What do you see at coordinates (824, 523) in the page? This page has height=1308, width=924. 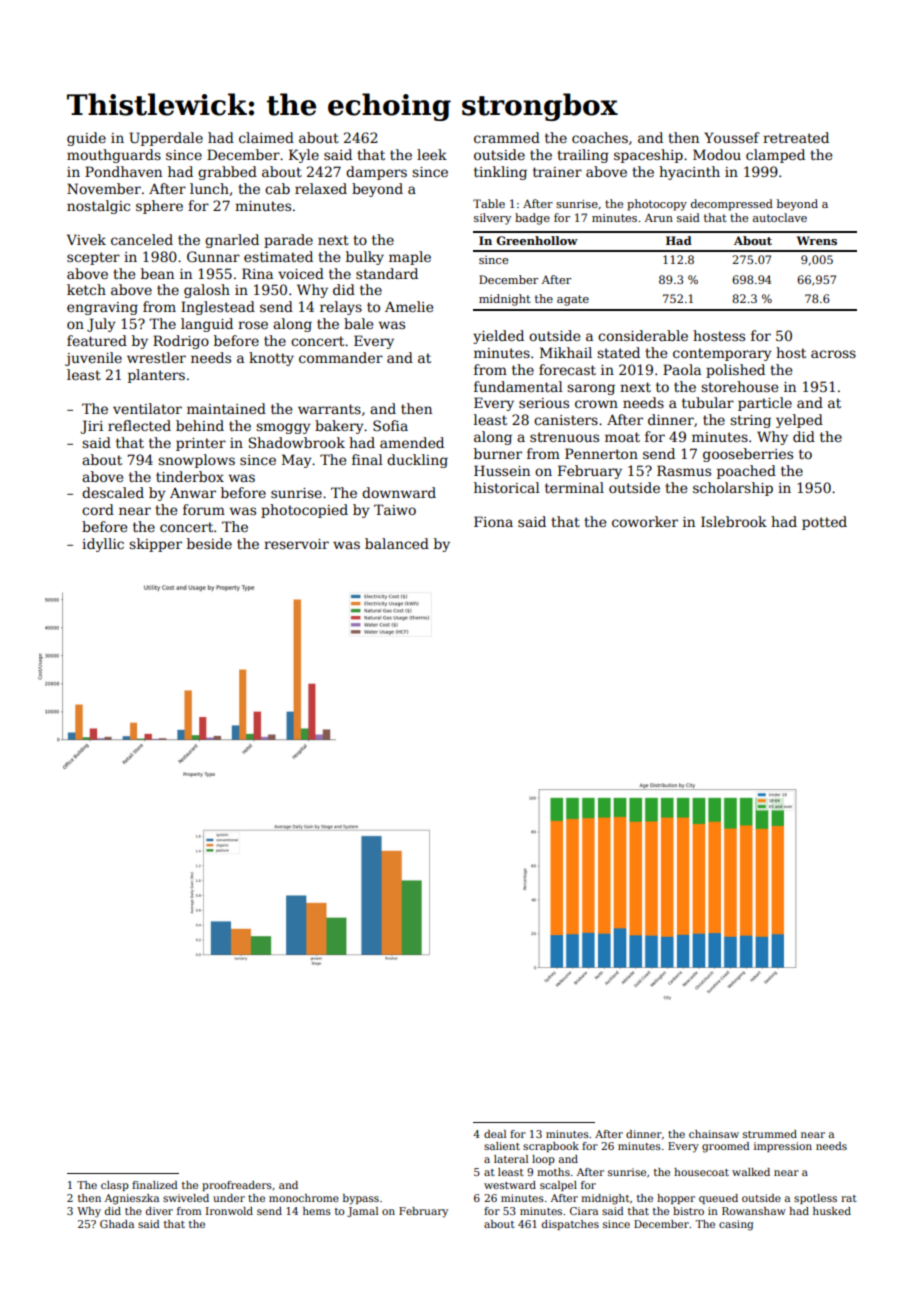 I see `potted` at bounding box center [824, 523].
